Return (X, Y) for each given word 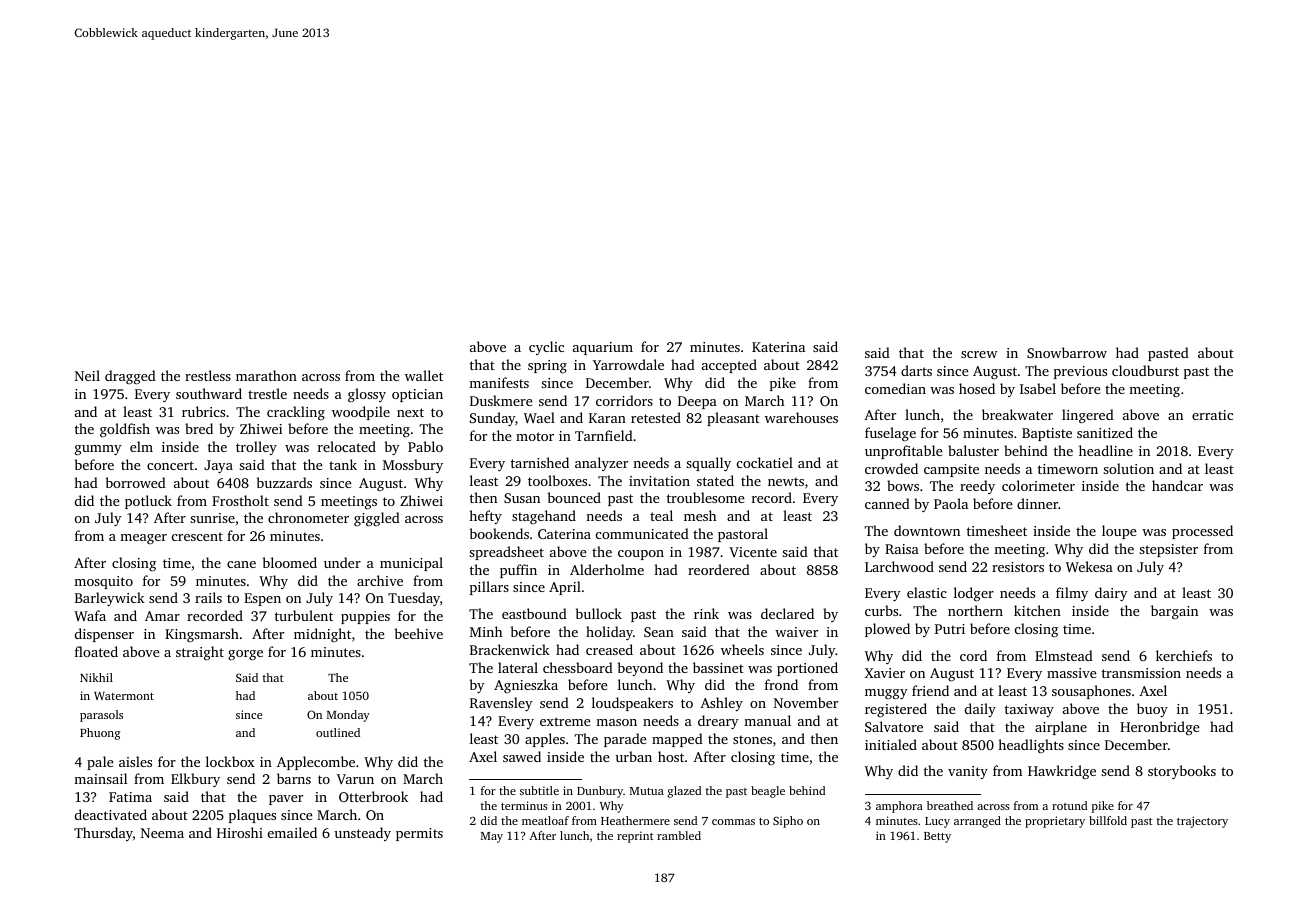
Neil (87, 375)
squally (708, 464)
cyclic (546, 348)
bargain (1174, 612)
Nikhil (96, 677)
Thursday (103, 834)
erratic (1212, 415)
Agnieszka (526, 686)
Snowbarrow (1067, 352)
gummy (98, 450)
